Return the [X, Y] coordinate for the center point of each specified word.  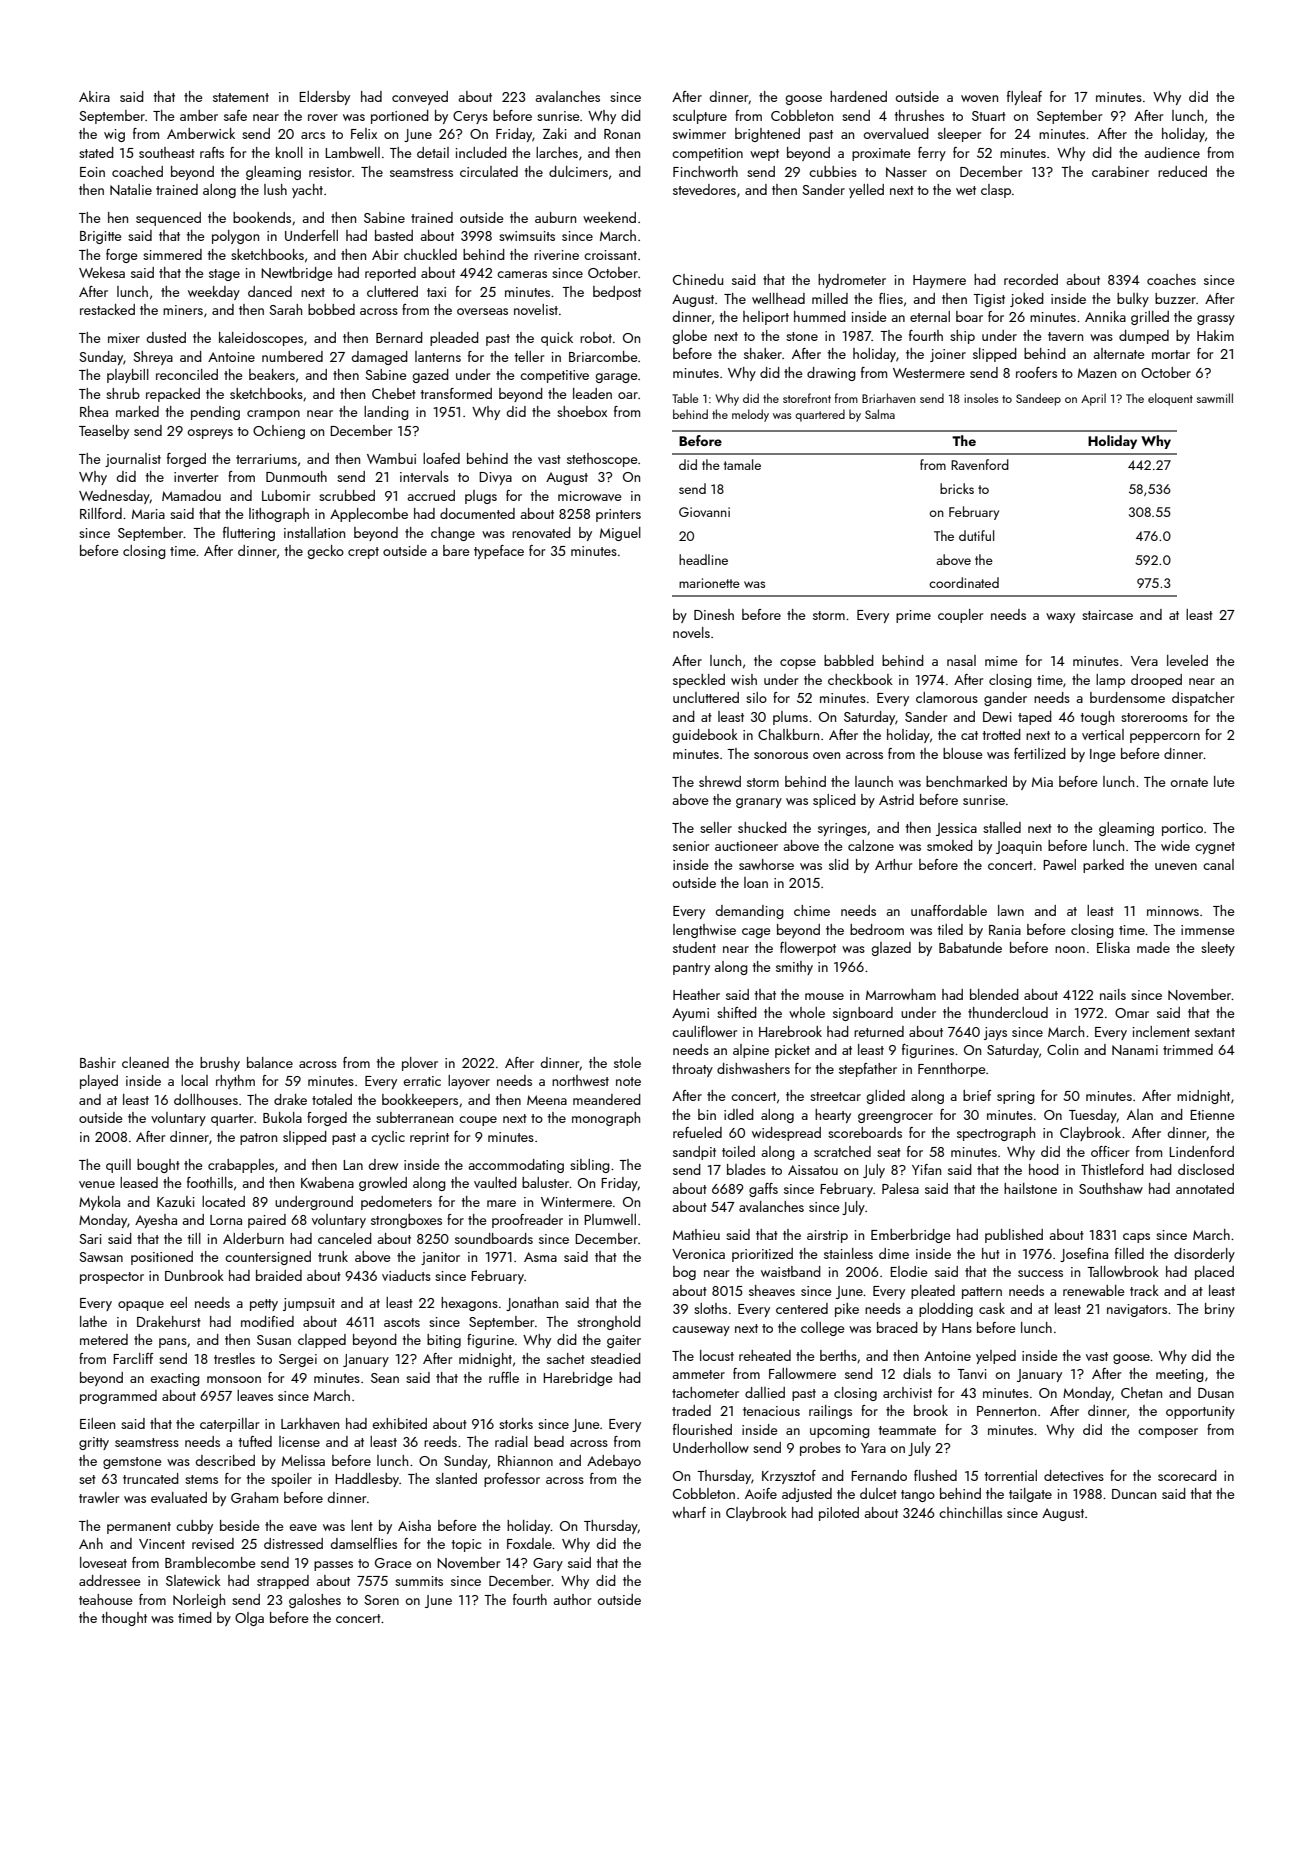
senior [691, 846]
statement [241, 97]
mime [1001, 661]
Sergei [298, 1360]
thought [124, 1619]
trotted [1001, 734]
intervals [424, 476]
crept [363, 553]
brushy [220, 1064]
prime [913, 616]
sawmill [1215, 398]
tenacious [771, 1411]
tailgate [1030, 1495]
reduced [1182, 171]
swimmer [699, 134]
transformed [456, 393]
